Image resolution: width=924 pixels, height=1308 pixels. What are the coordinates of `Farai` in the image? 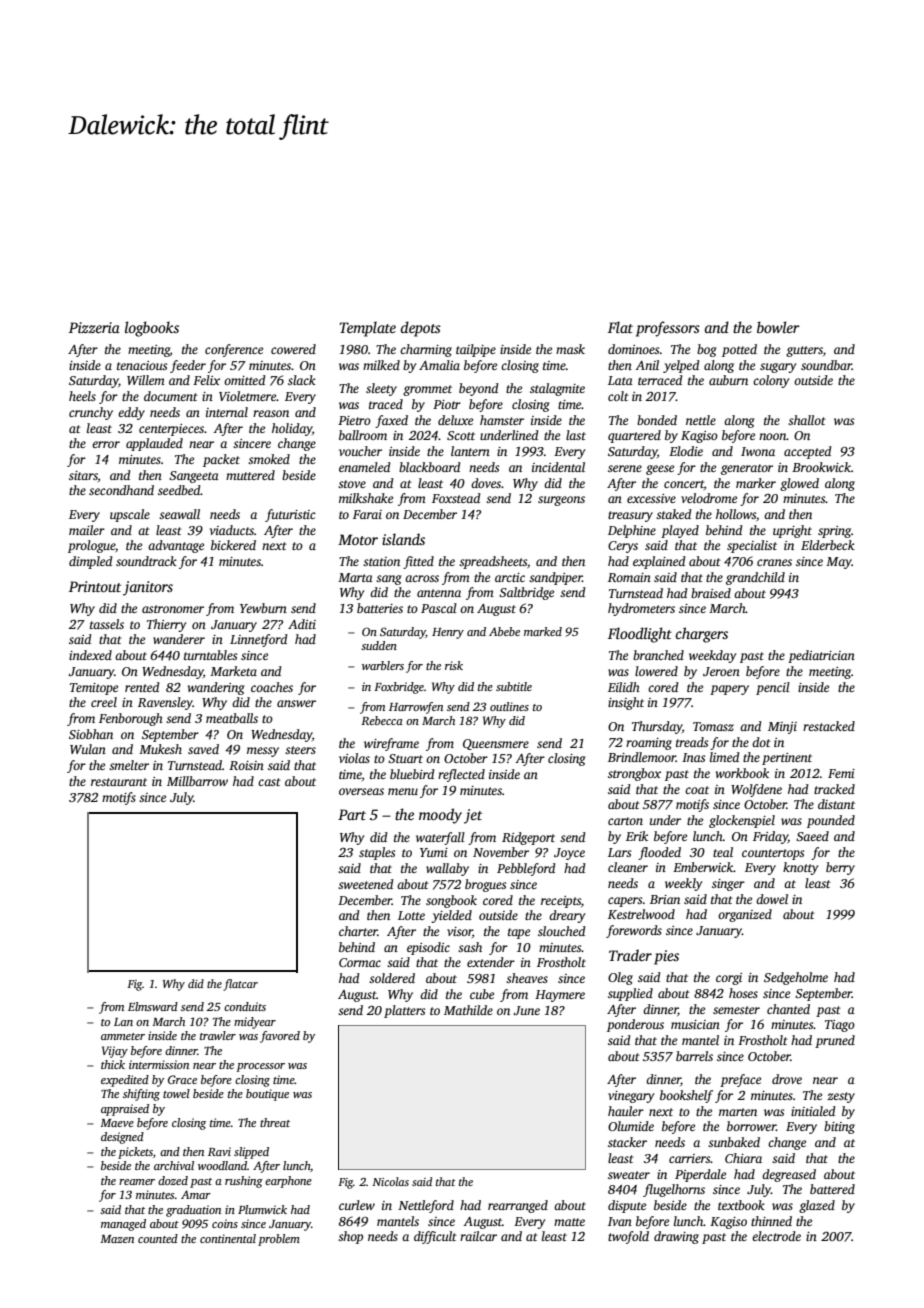 It's located at (367, 514).
